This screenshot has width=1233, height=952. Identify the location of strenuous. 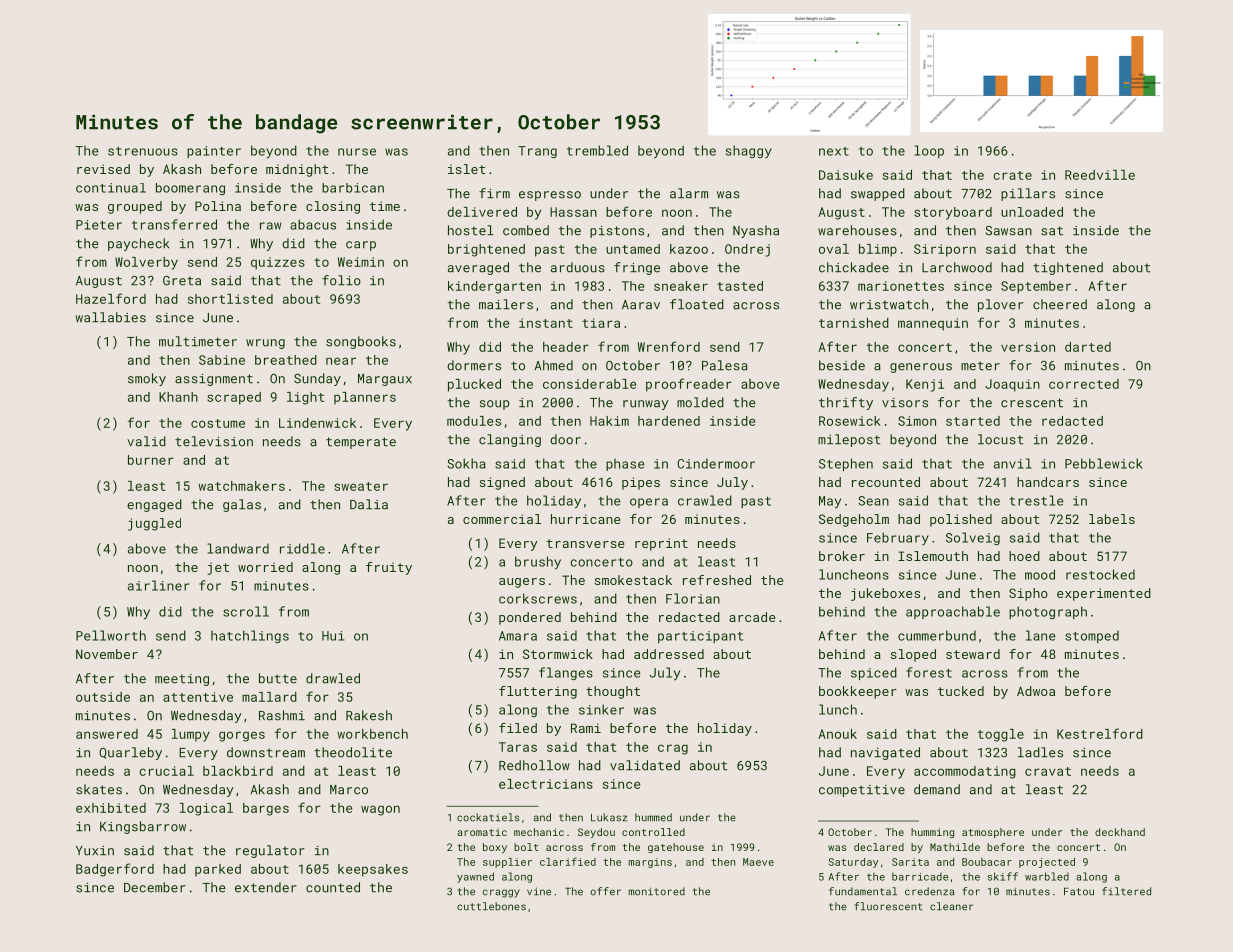
(143, 151).
